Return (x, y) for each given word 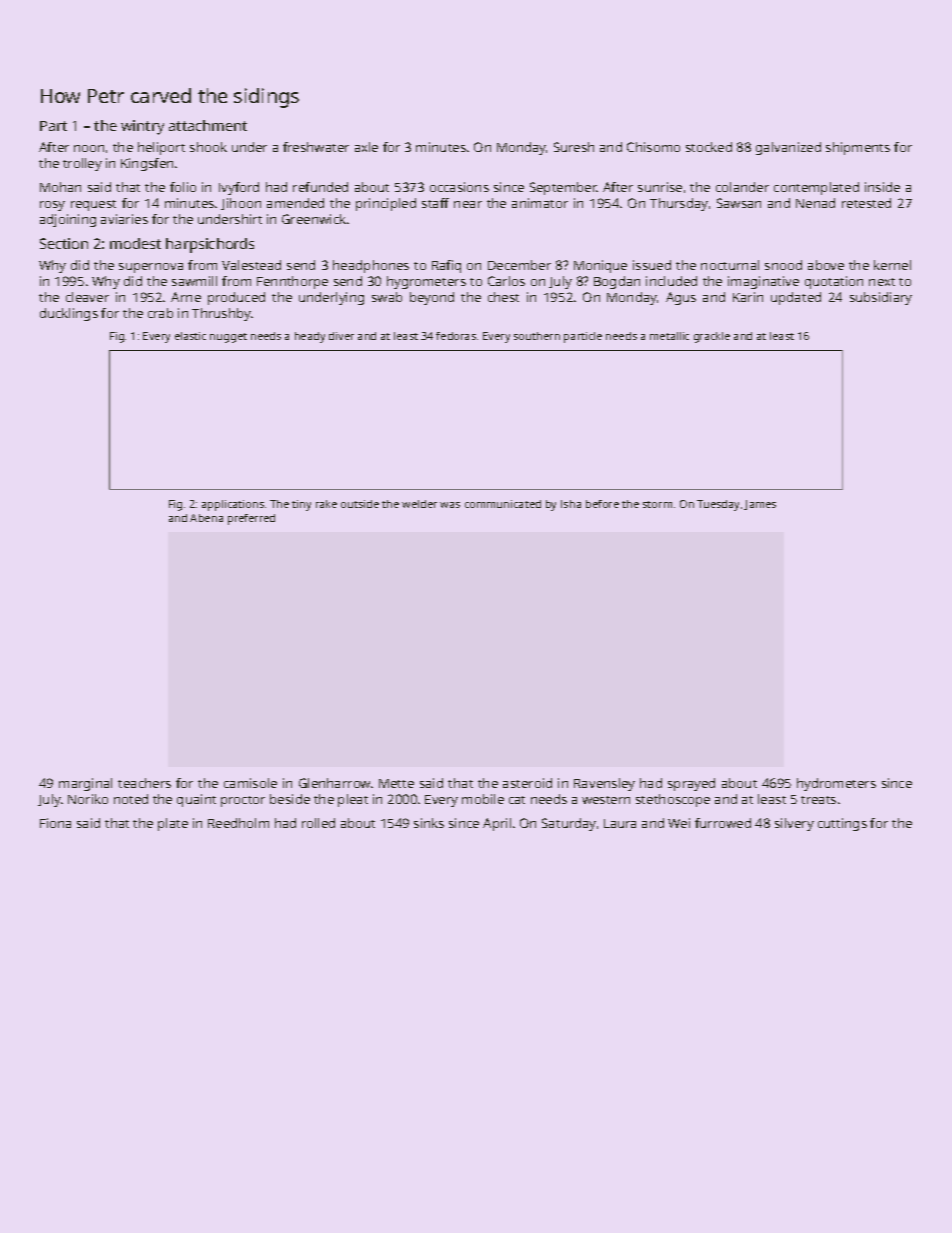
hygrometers (426, 282)
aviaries (124, 219)
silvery (794, 824)
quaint (196, 800)
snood (783, 265)
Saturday (569, 824)
